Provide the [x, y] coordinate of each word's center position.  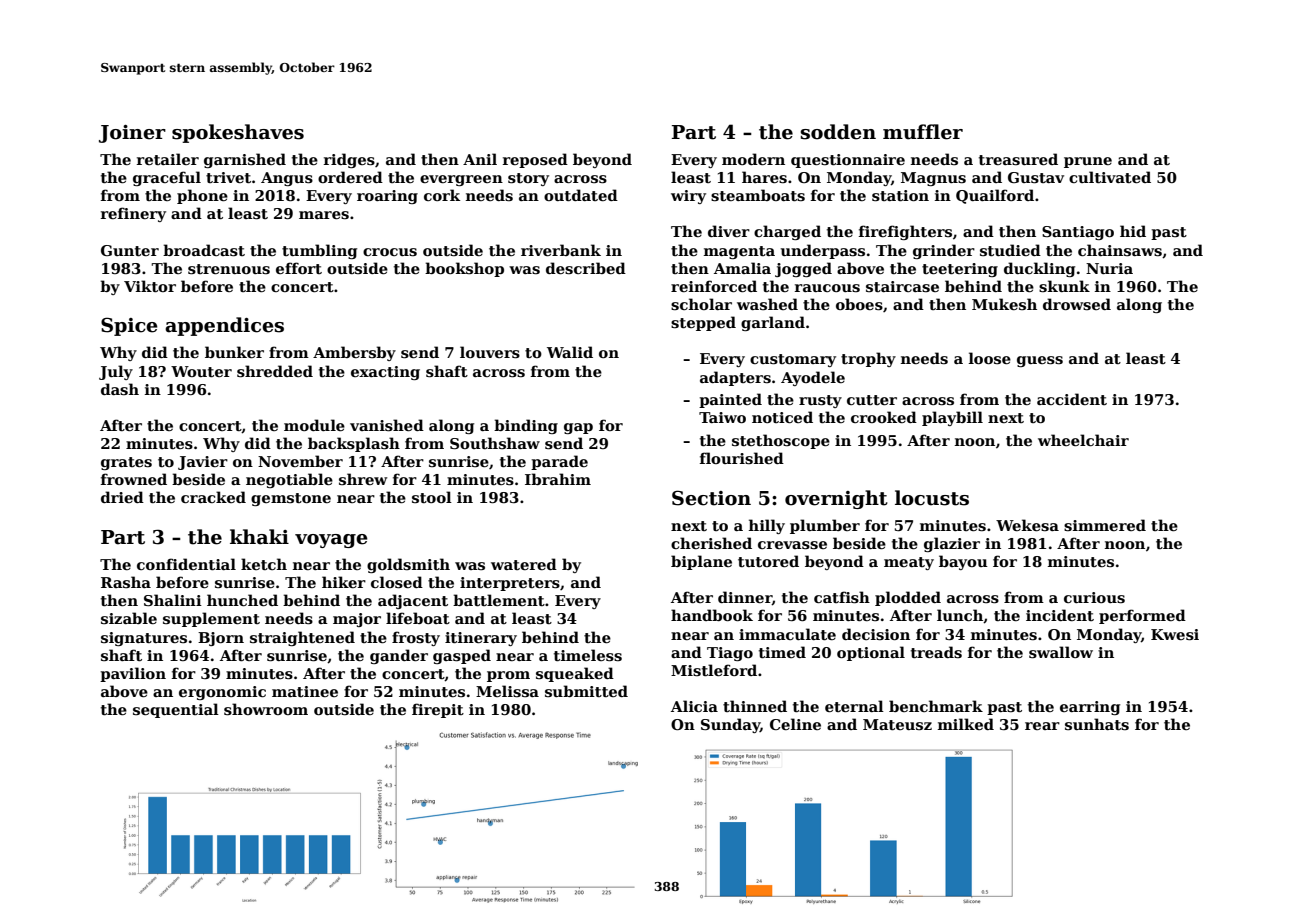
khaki [259, 537]
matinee [305, 691]
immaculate [787, 634]
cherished [711, 543]
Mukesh [1004, 304]
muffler [923, 132]
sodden [838, 132]
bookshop [464, 269]
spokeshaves [238, 133]
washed [767, 304]
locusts [932, 498]
